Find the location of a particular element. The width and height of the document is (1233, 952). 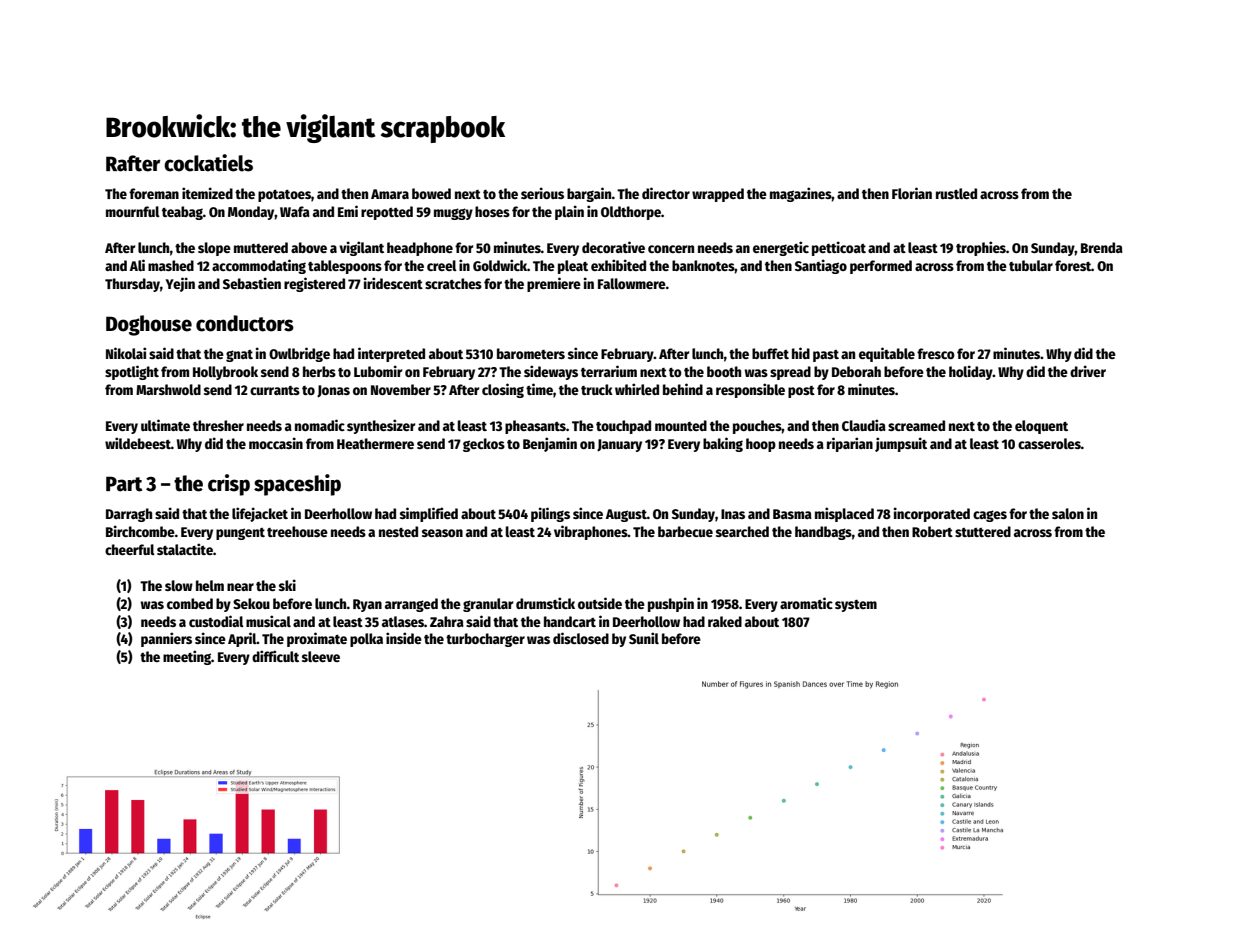

disclosed is located at coordinates (581, 638).
